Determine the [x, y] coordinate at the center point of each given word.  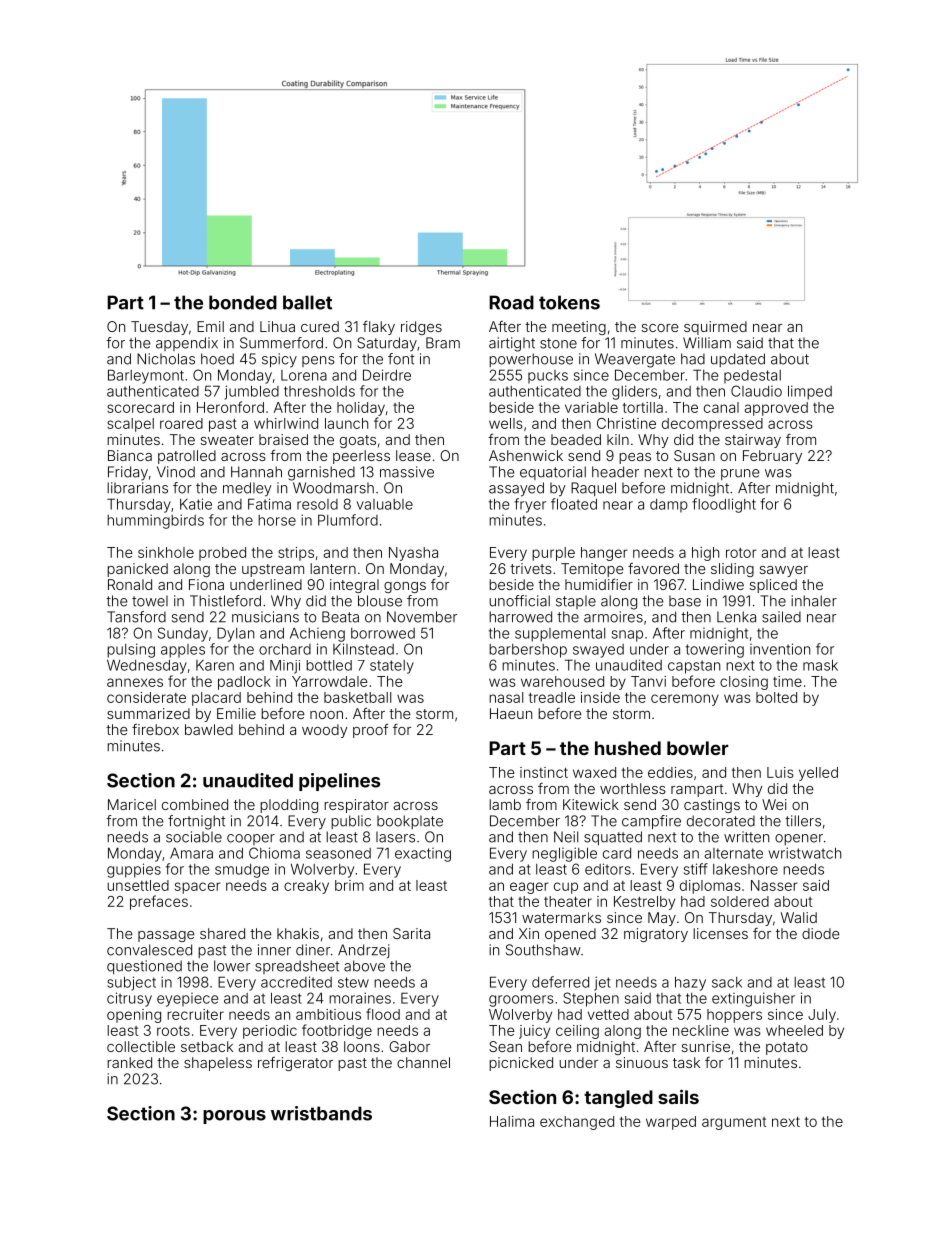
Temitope [592, 570]
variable [591, 407]
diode [821, 933]
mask [820, 665]
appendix [187, 344]
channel [423, 1062]
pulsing [131, 650]
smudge [242, 871]
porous [234, 1117]
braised [283, 439]
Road [511, 302]
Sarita [411, 933]
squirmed [715, 328]
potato [787, 1048]
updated [738, 360]
